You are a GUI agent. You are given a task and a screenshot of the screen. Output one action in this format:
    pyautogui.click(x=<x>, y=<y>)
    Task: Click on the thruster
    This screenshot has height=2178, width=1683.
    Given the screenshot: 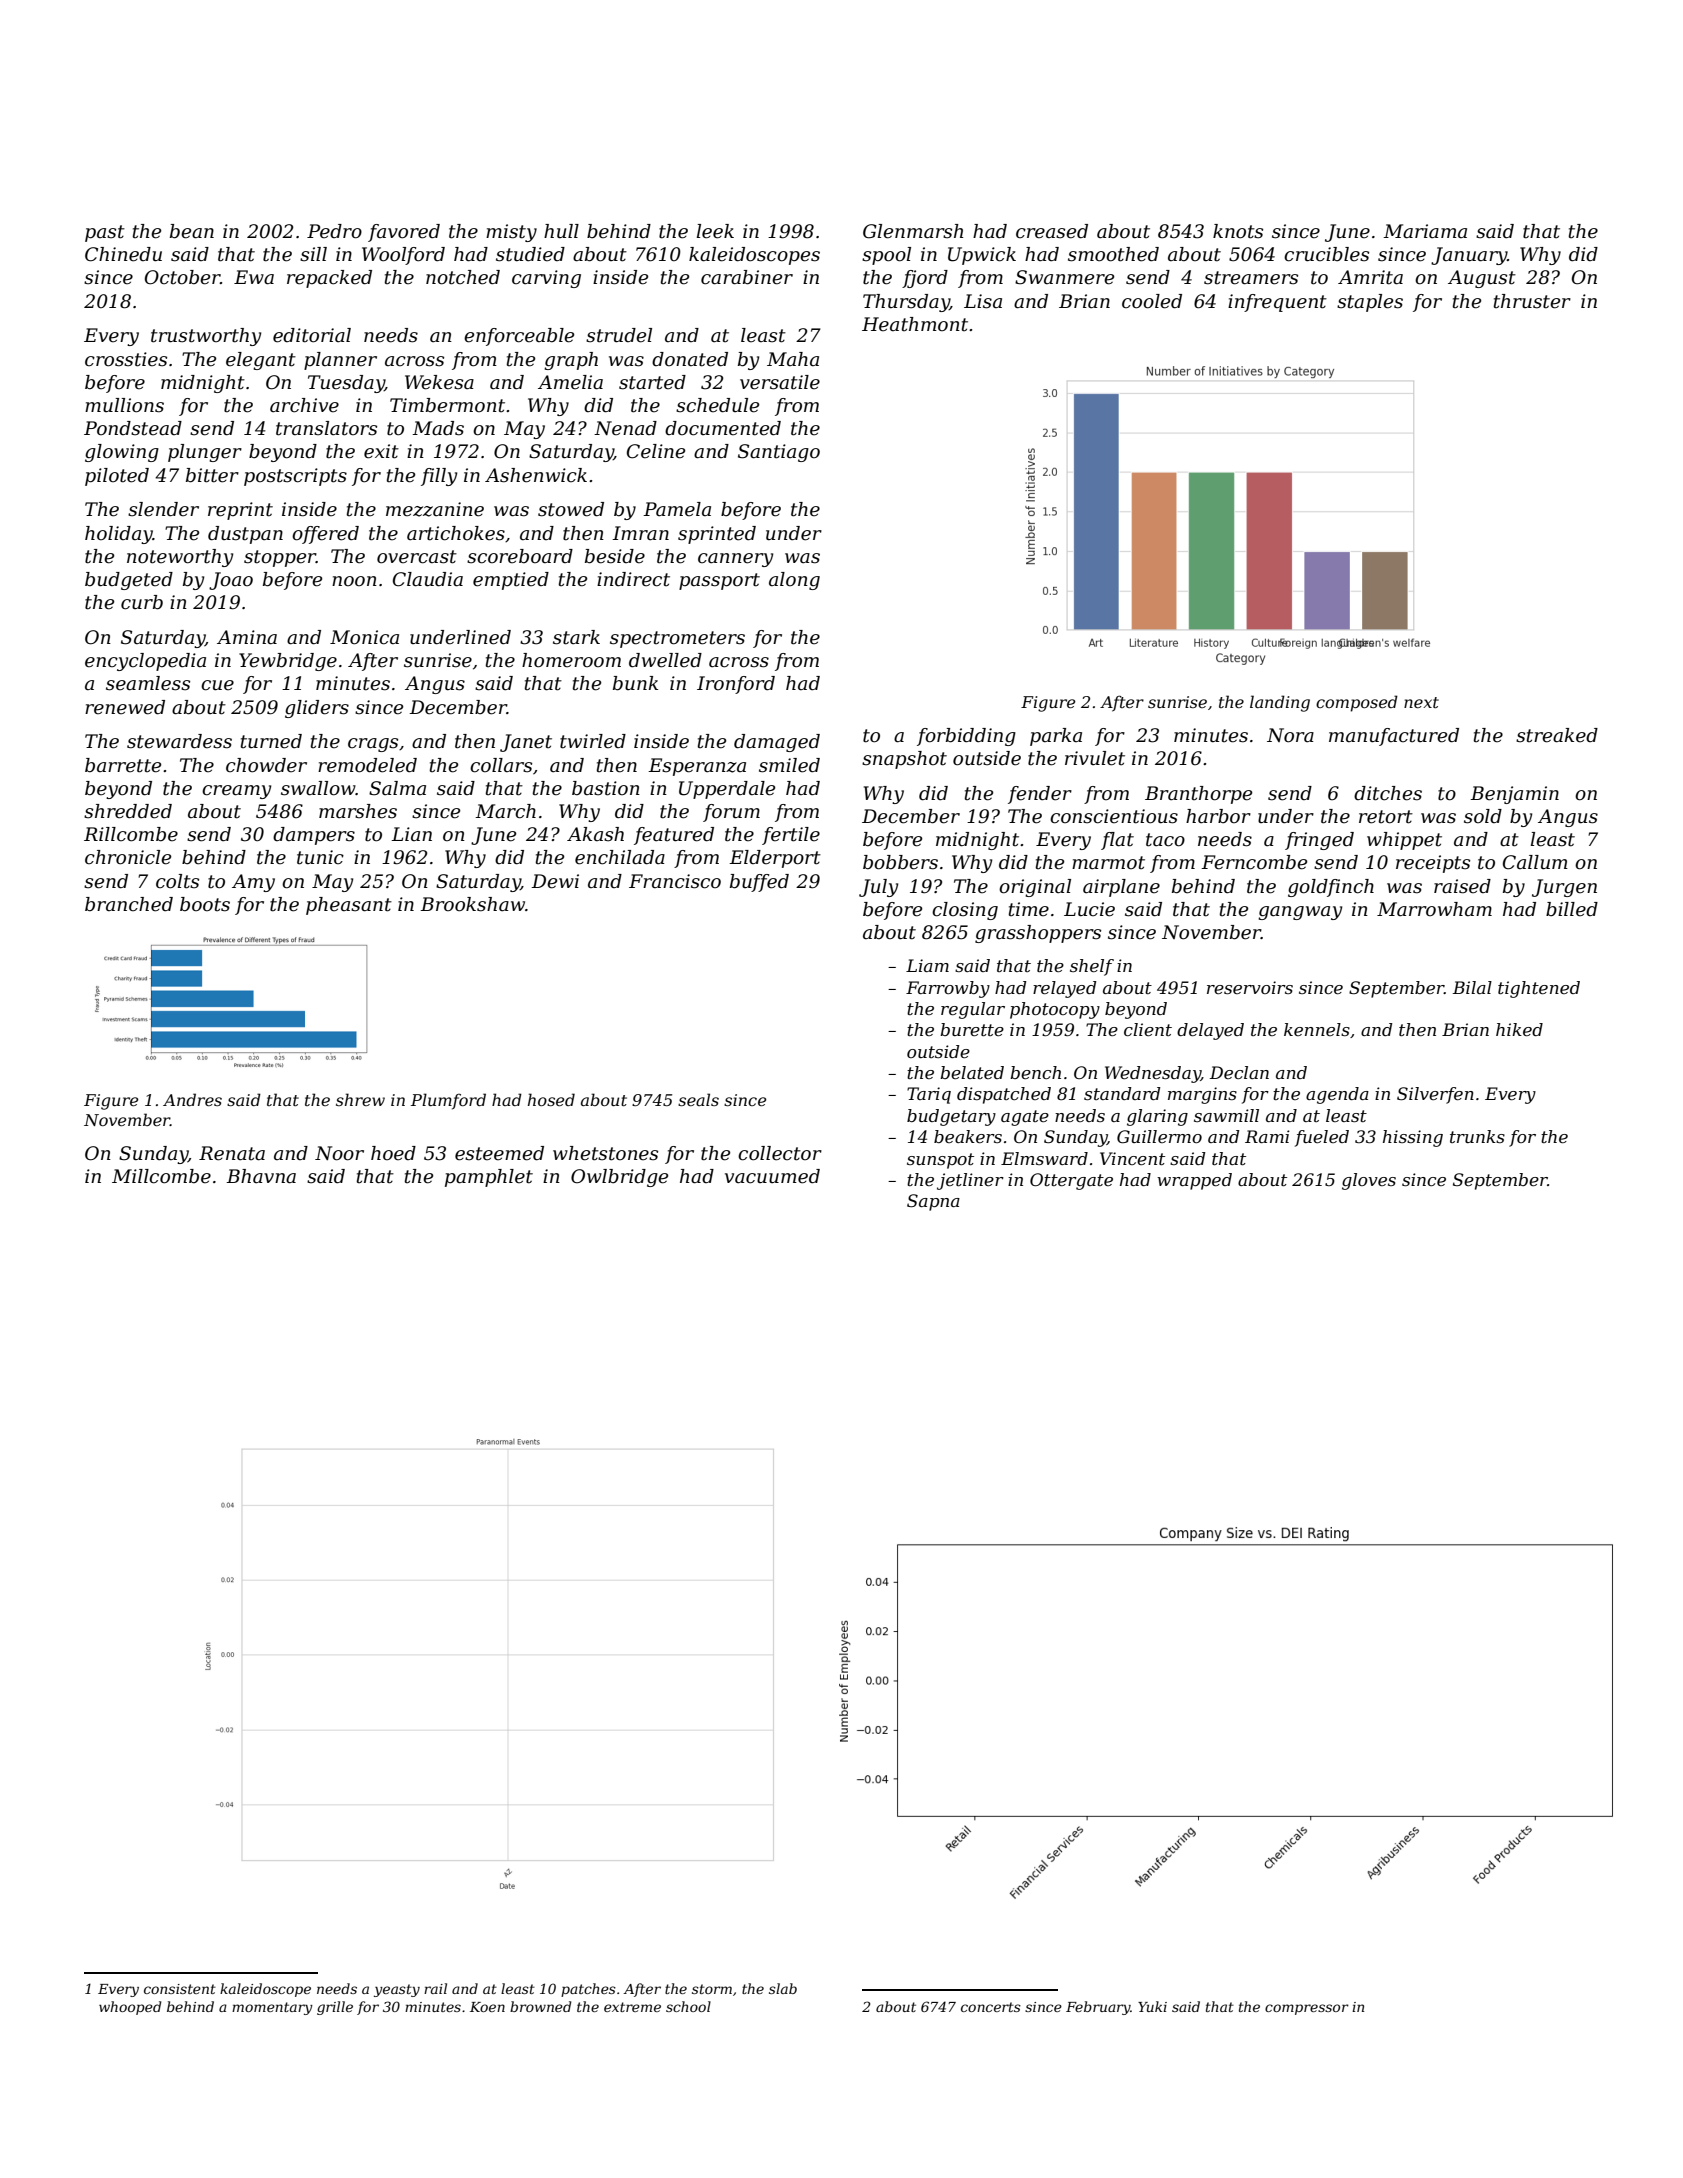 What is the action you would take?
    pyautogui.click(x=1532, y=301)
